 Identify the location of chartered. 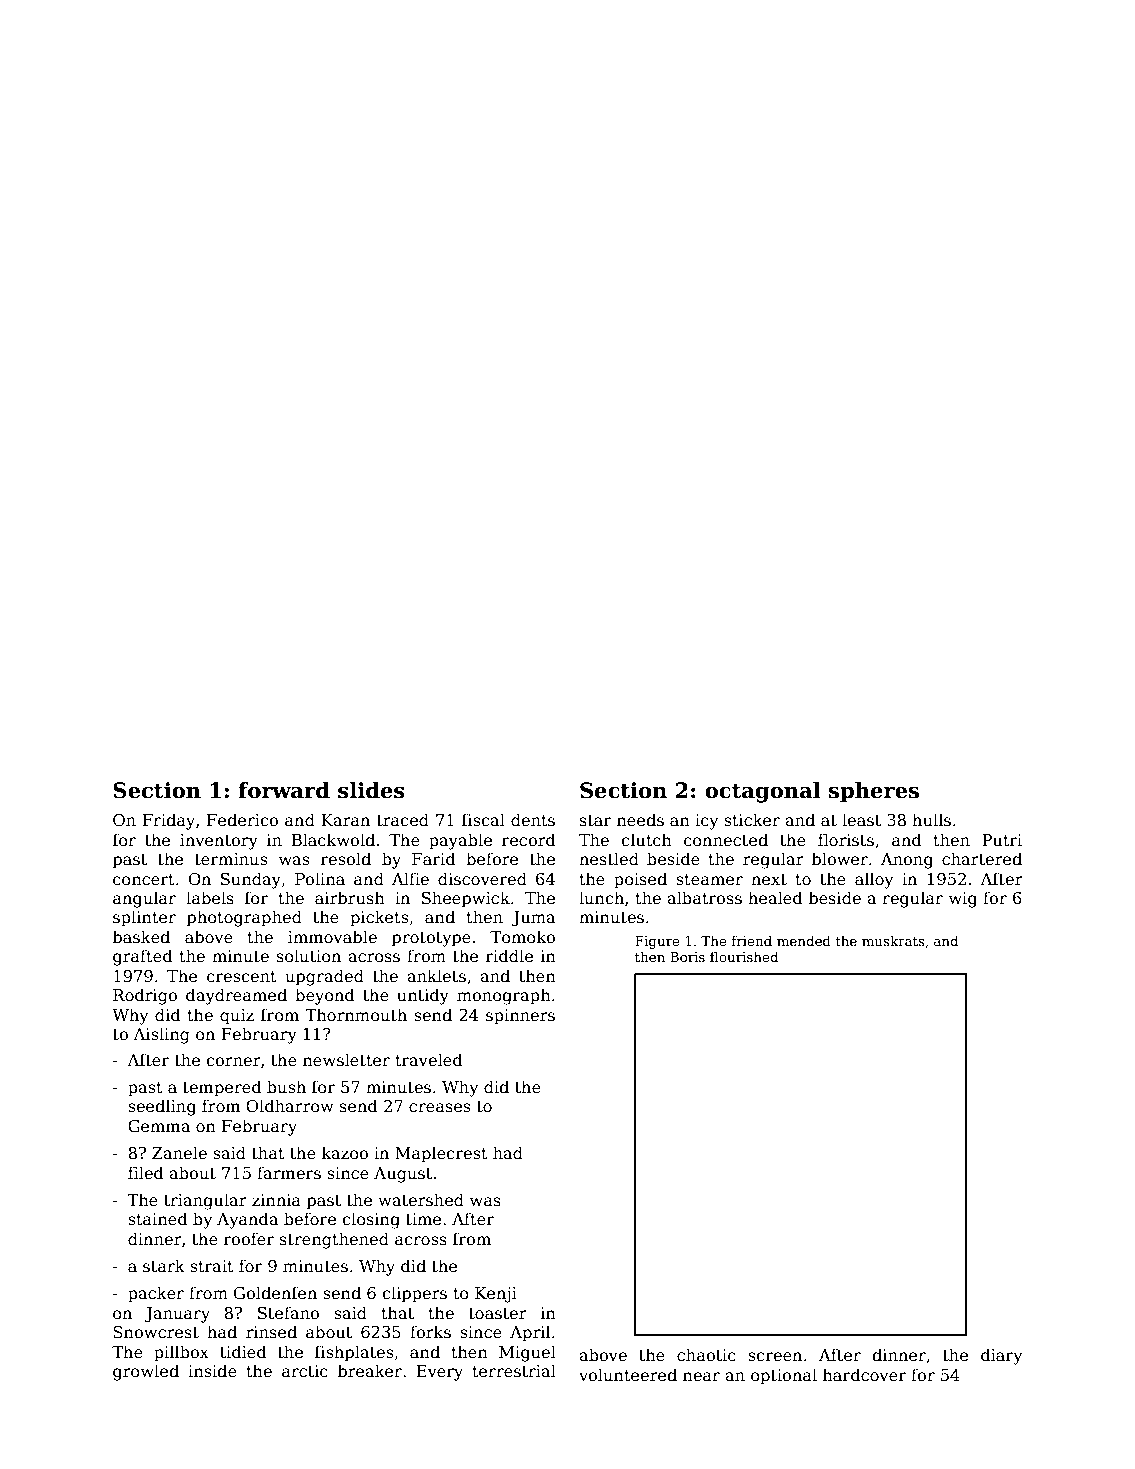
(982, 859).
